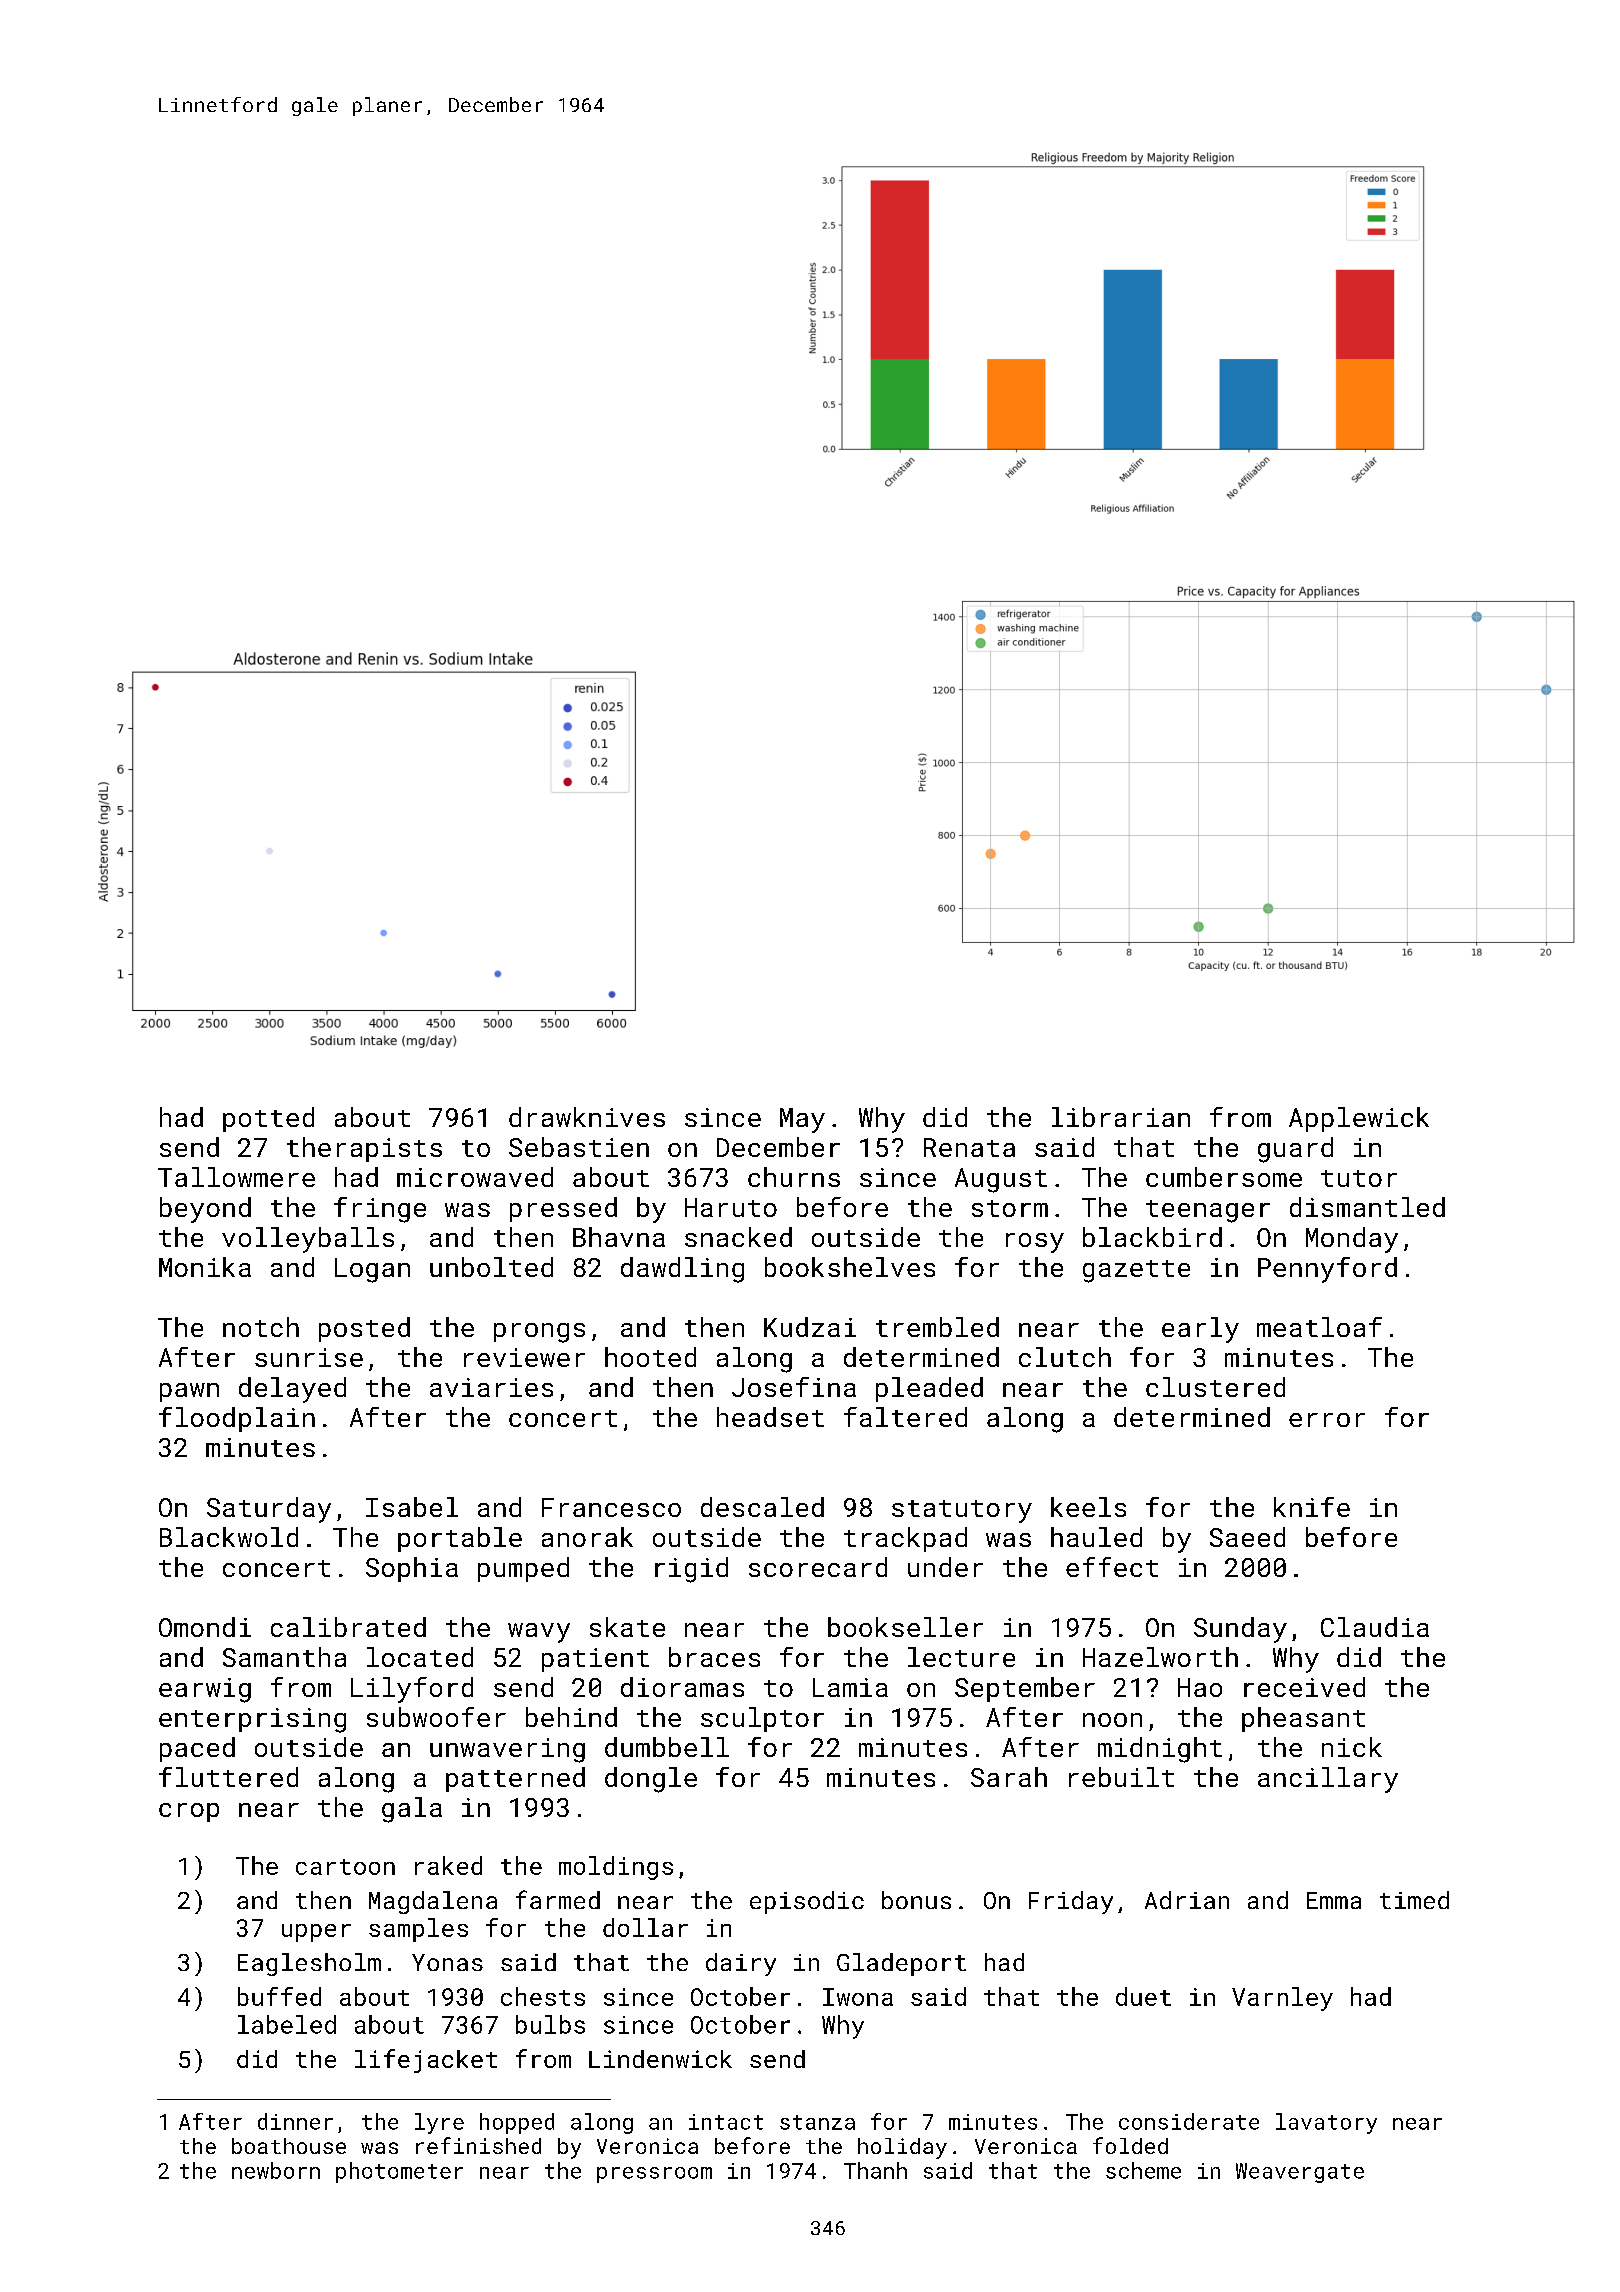 The height and width of the image is (2292, 1620). What do you see at coordinates (436, 1717) in the image?
I see `subwoofer` at bounding box center [436, 1717].
